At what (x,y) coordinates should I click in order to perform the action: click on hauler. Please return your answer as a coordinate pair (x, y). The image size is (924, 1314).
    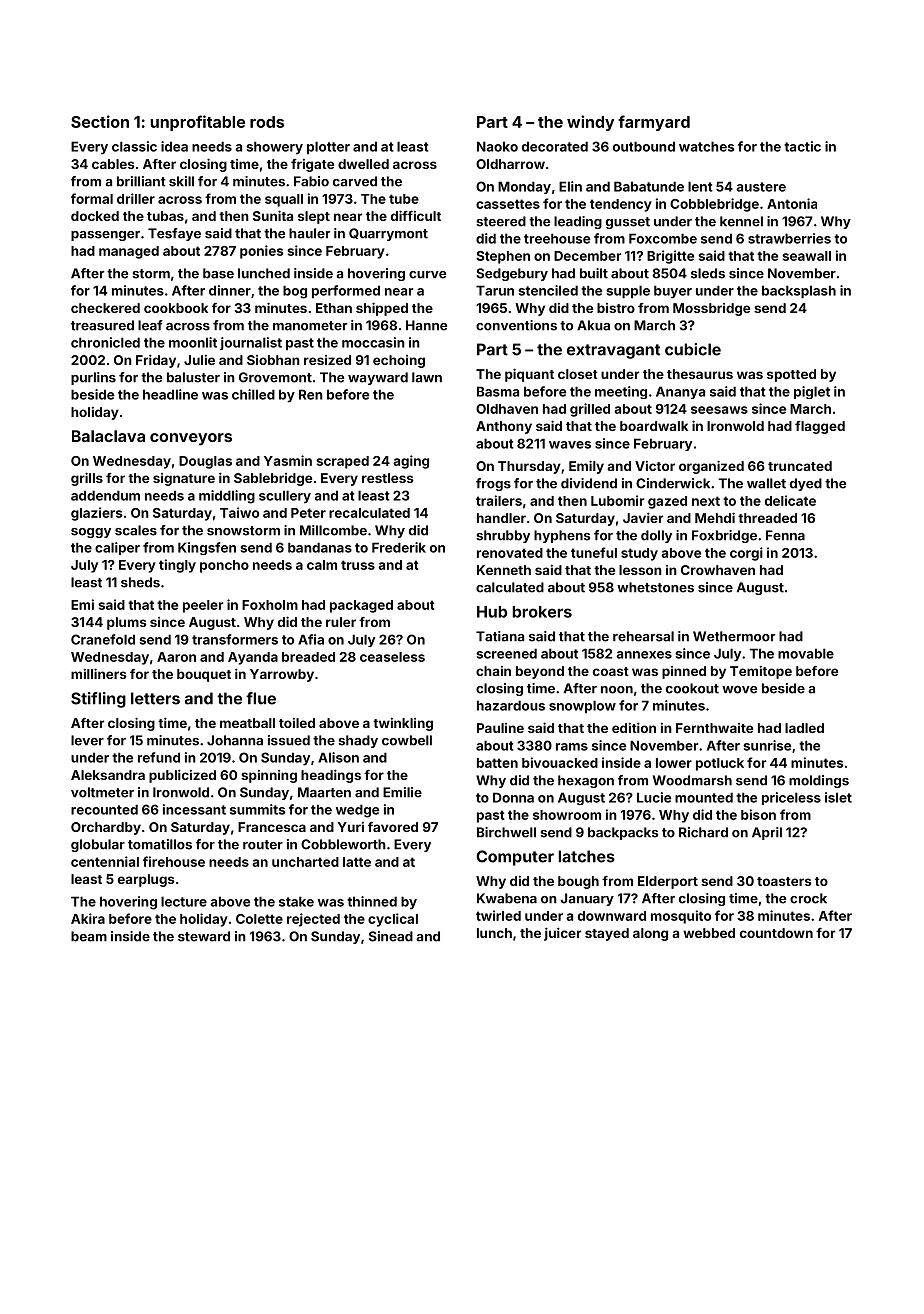
    Looking at the image, I should click on (309, 233).
